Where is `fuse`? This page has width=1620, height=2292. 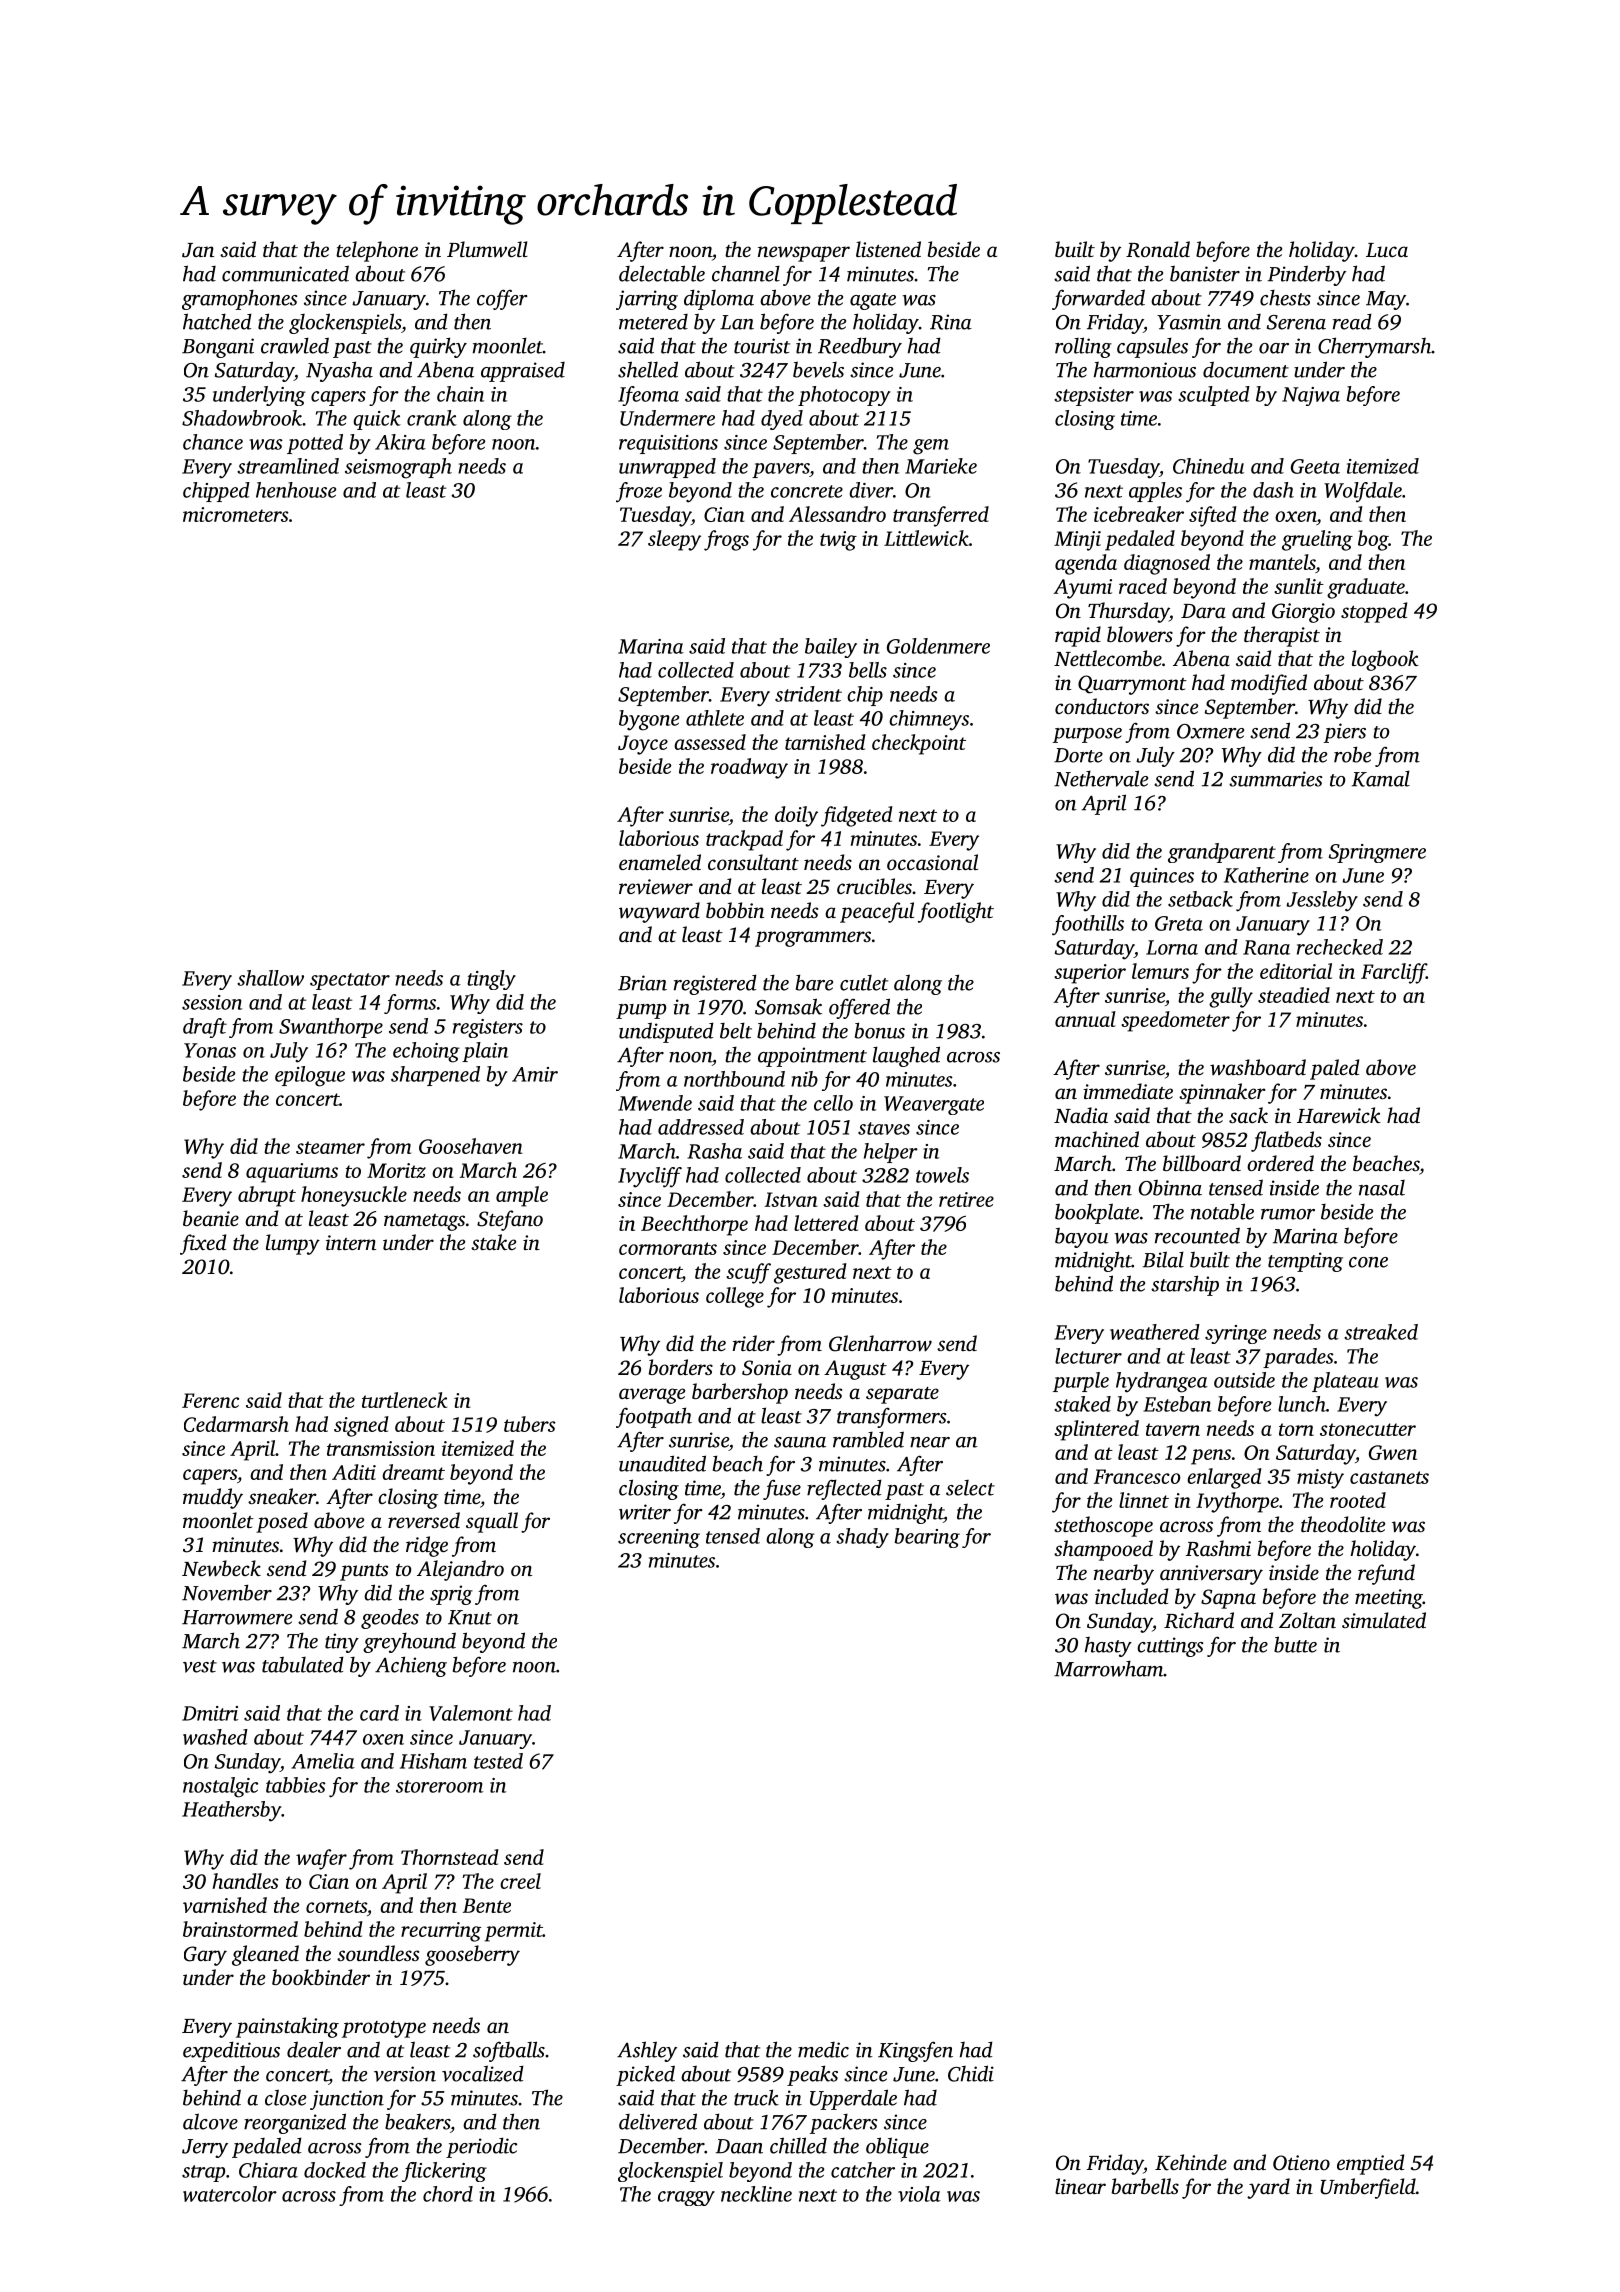 fuse is located at coordinates (782, 1489).
